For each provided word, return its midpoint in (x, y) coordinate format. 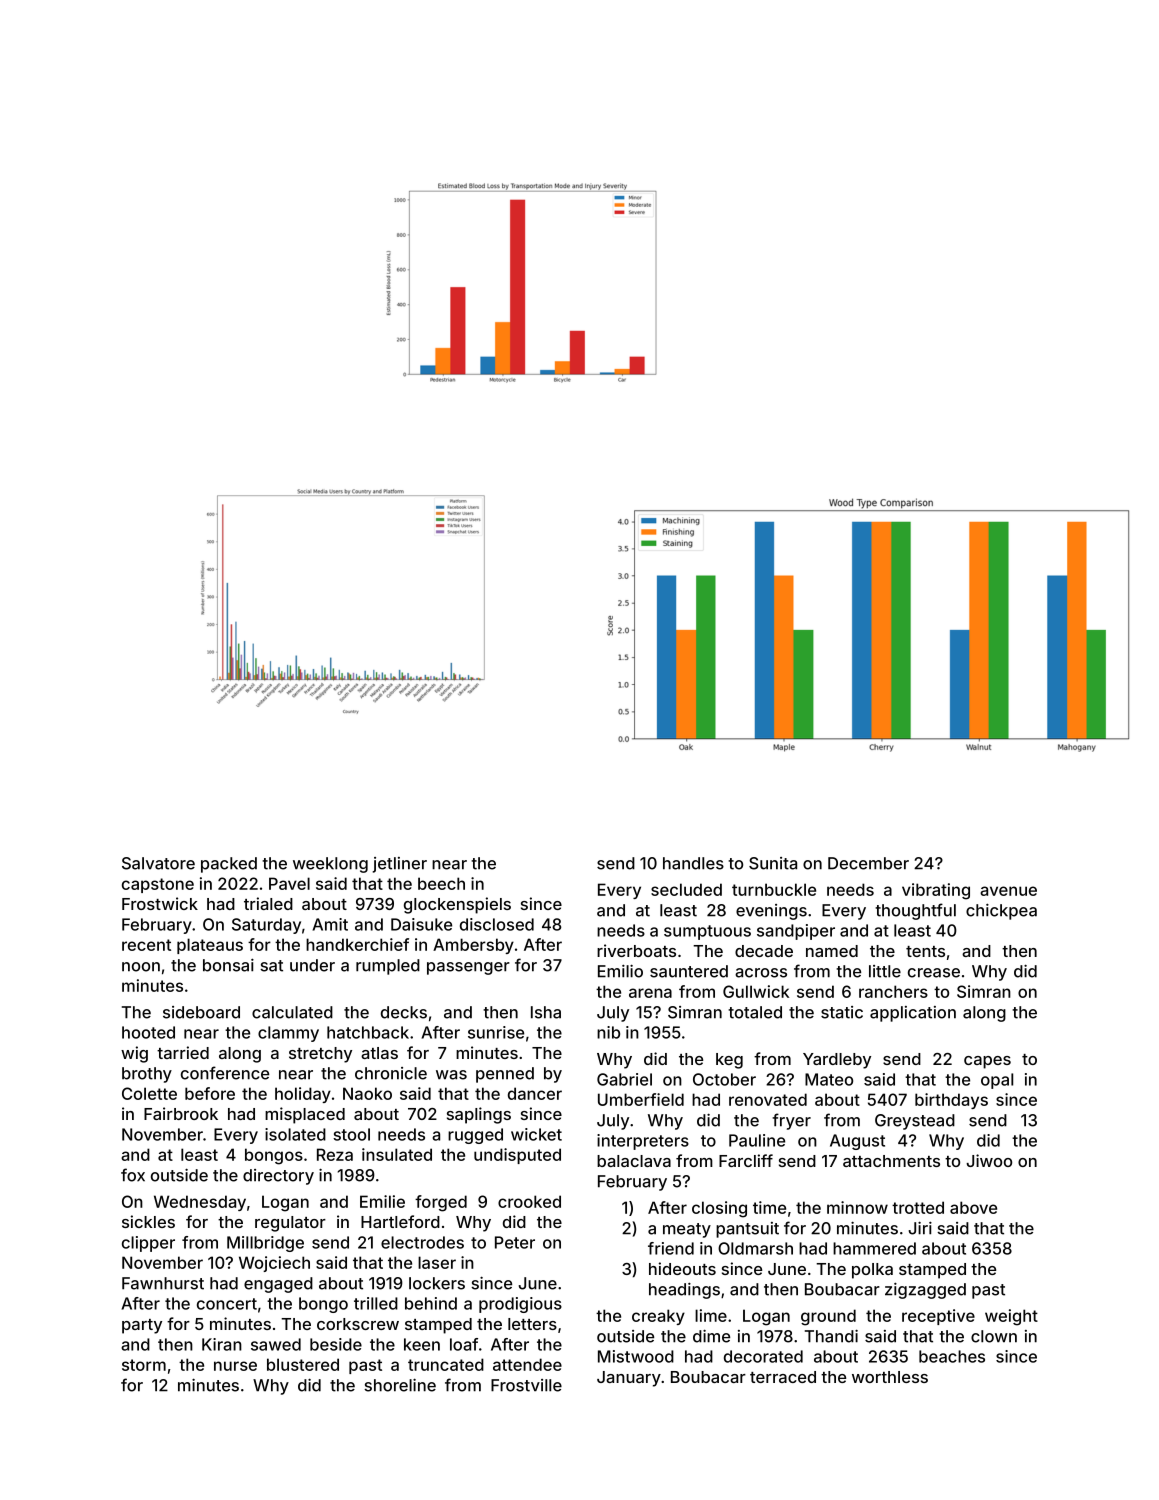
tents (925, 951)
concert (227, 1304)
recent (146, 945)
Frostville (526, 1385)
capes (987, 1062)
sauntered (689, 971)
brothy (147, 1075)
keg (729, 1061)
